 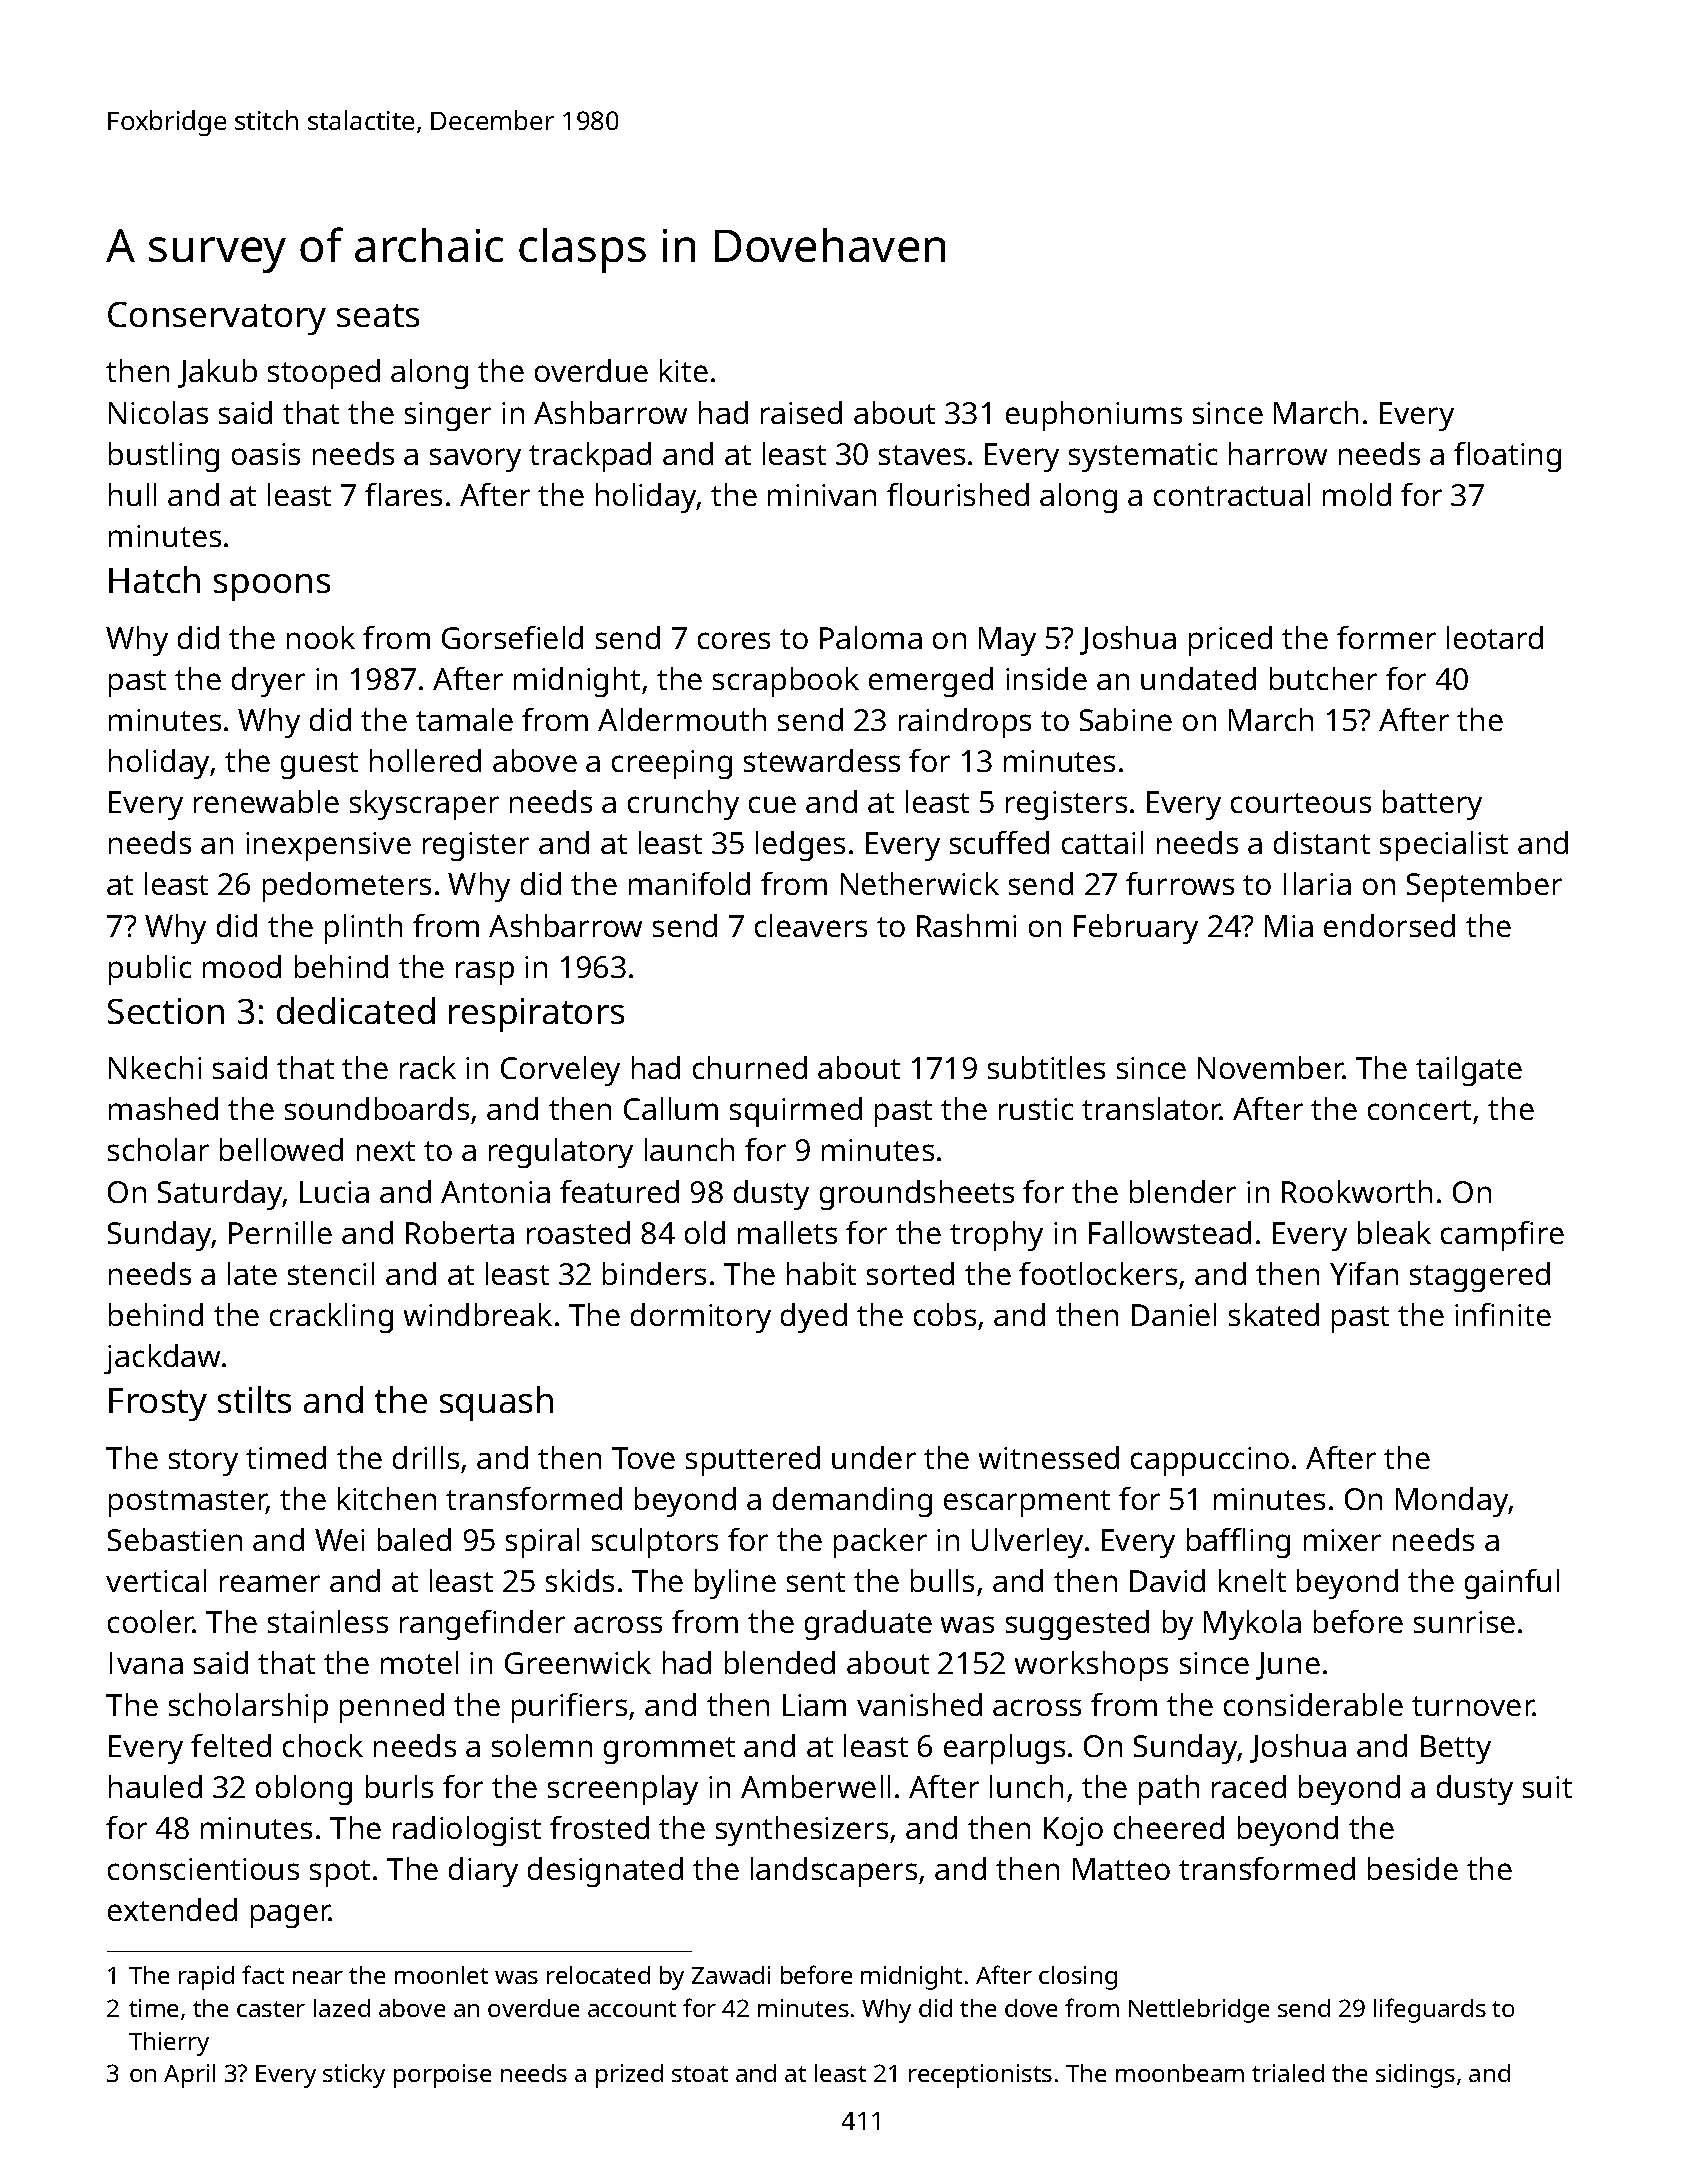 What do you see at coordinates (1507, 457) in the image?
I see `floating` at bounding box center [1507, 457].
